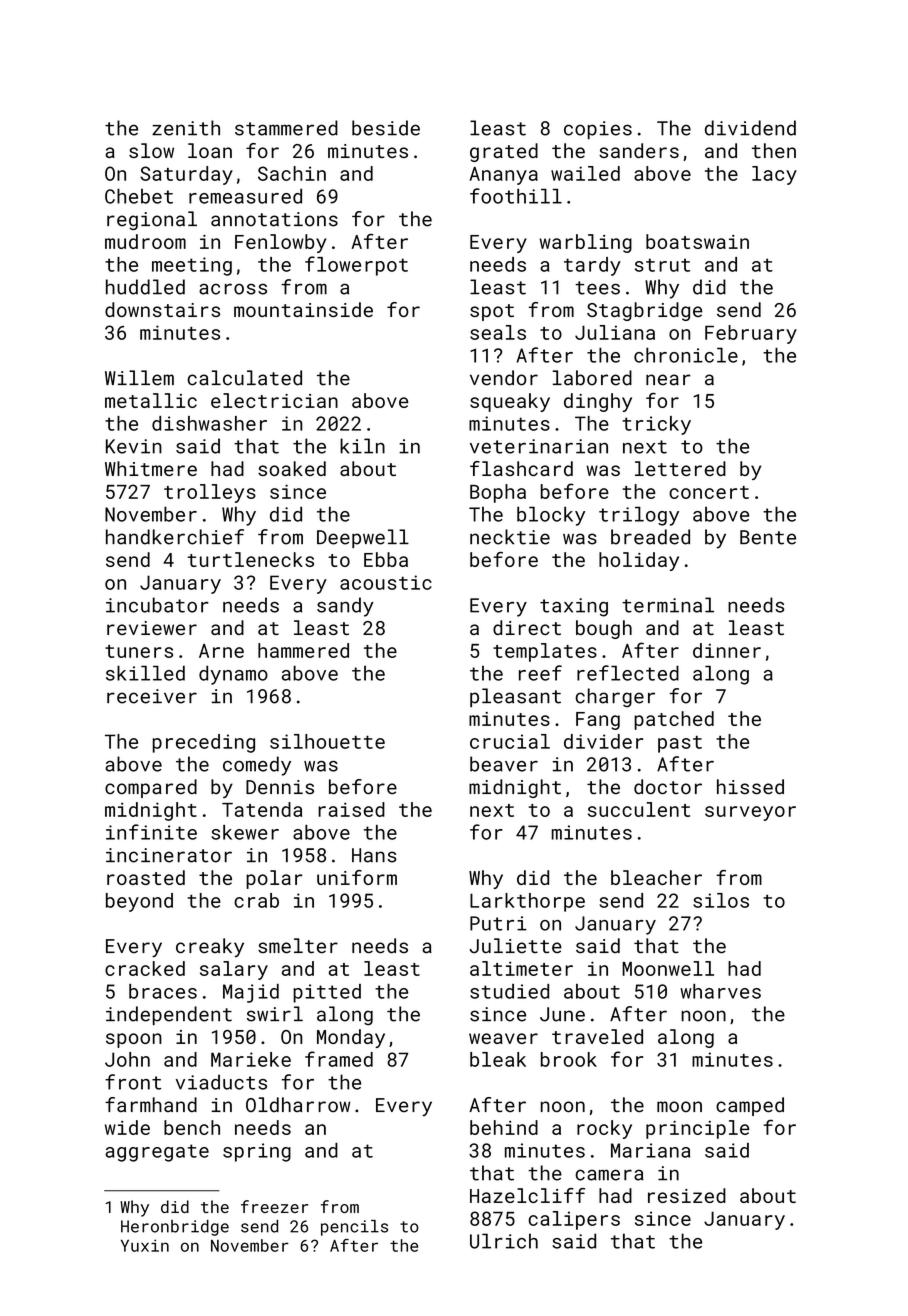  Describe the element at coordinates (386, 128) in the page. I see `beside` at that location.
